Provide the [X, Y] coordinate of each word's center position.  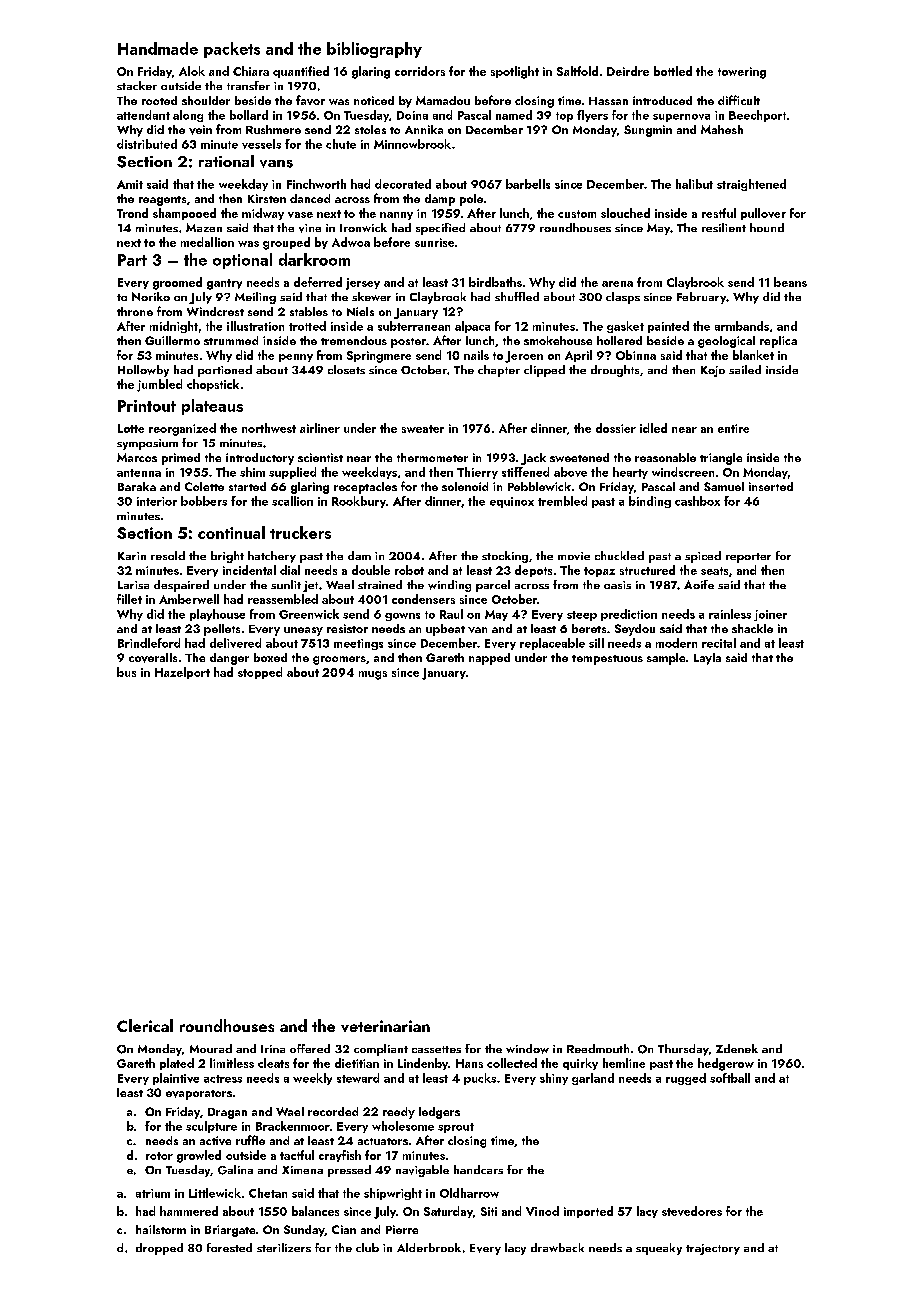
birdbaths [495, 282]
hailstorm [161, 1229]
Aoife [699, 584]
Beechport [757, 116]
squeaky [659, 1249]
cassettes [436, 1049]
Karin [132, 556]
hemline [624, 1063]
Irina [273, 1049]
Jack [533, 459]
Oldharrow [469, 1193]
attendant [143, 115]
